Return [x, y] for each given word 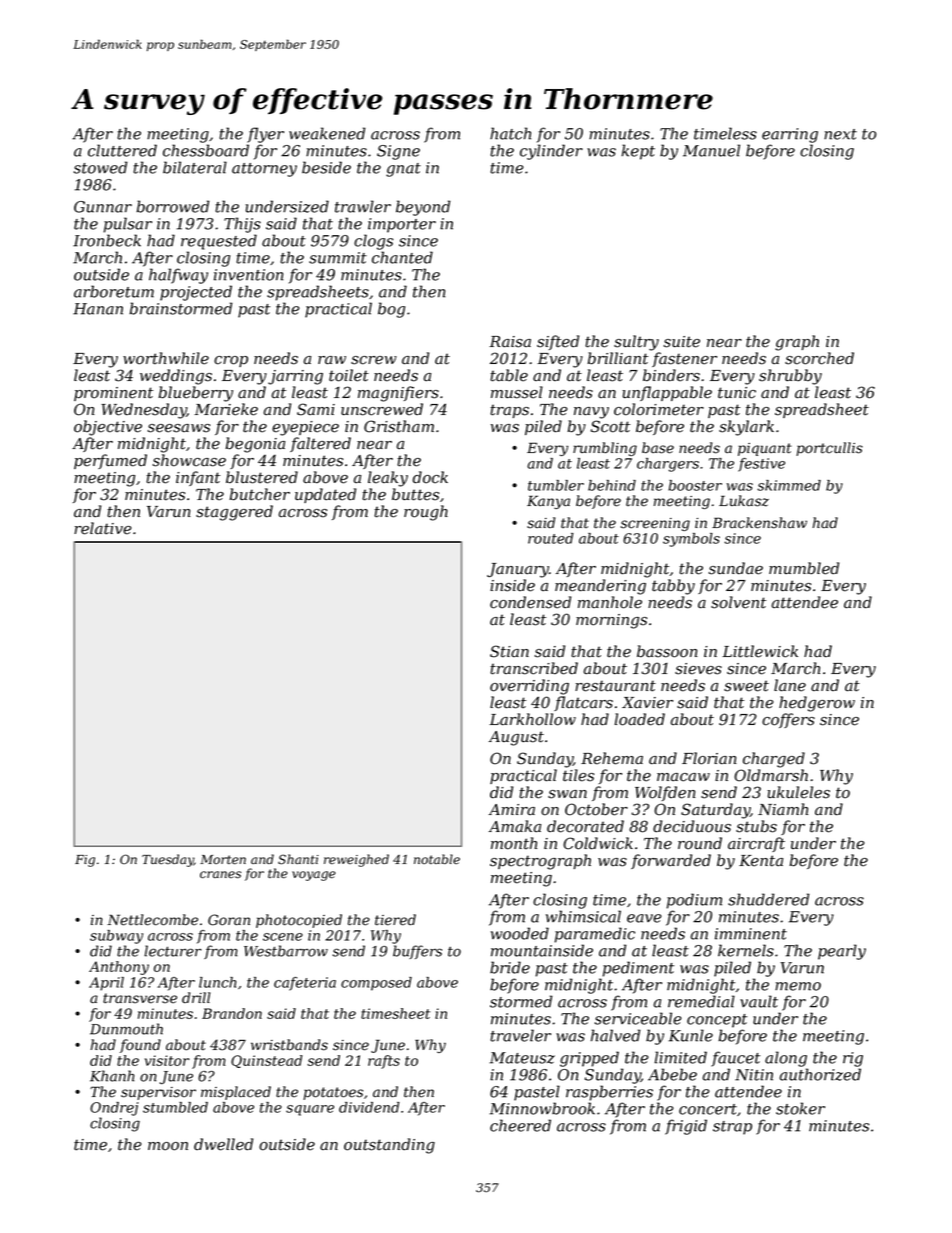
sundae [736, 568]
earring [790, 135]
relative [102, 528]
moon [168, 1146]
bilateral [195, 167]
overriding [529, 687]
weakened [327, 133]
